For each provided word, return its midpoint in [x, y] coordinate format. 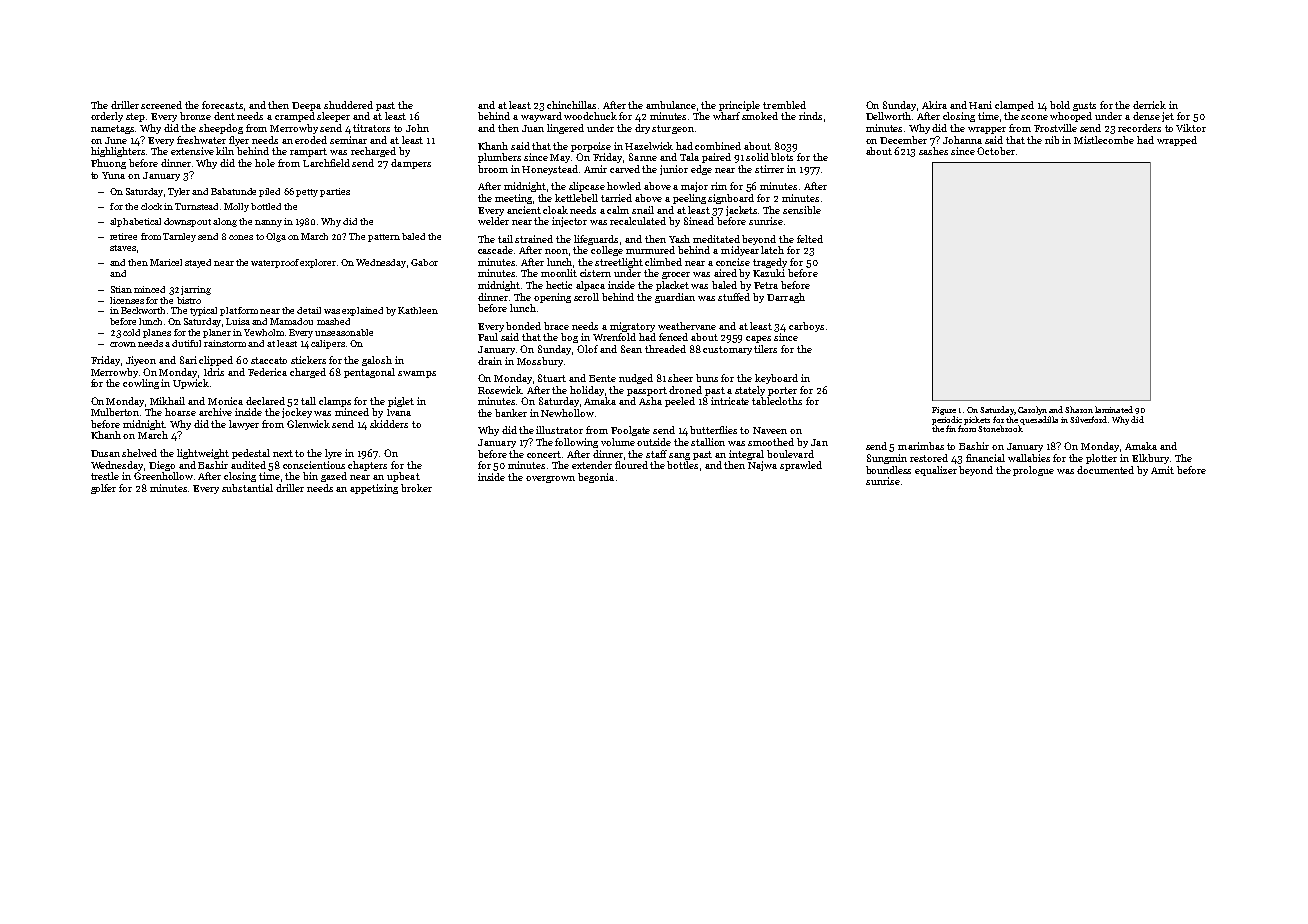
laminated [1114, 409]
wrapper [987, 130]
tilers [765, 349]
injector [569, 222]
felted [810, 239]
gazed [334, 477]
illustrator [559, 430]
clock [151, 206]
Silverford [1088, 419]
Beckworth [143, 310]
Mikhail [167, 401]
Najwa [762, 466]
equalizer [936, 471]
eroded [311, 140]
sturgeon [673, 129]
